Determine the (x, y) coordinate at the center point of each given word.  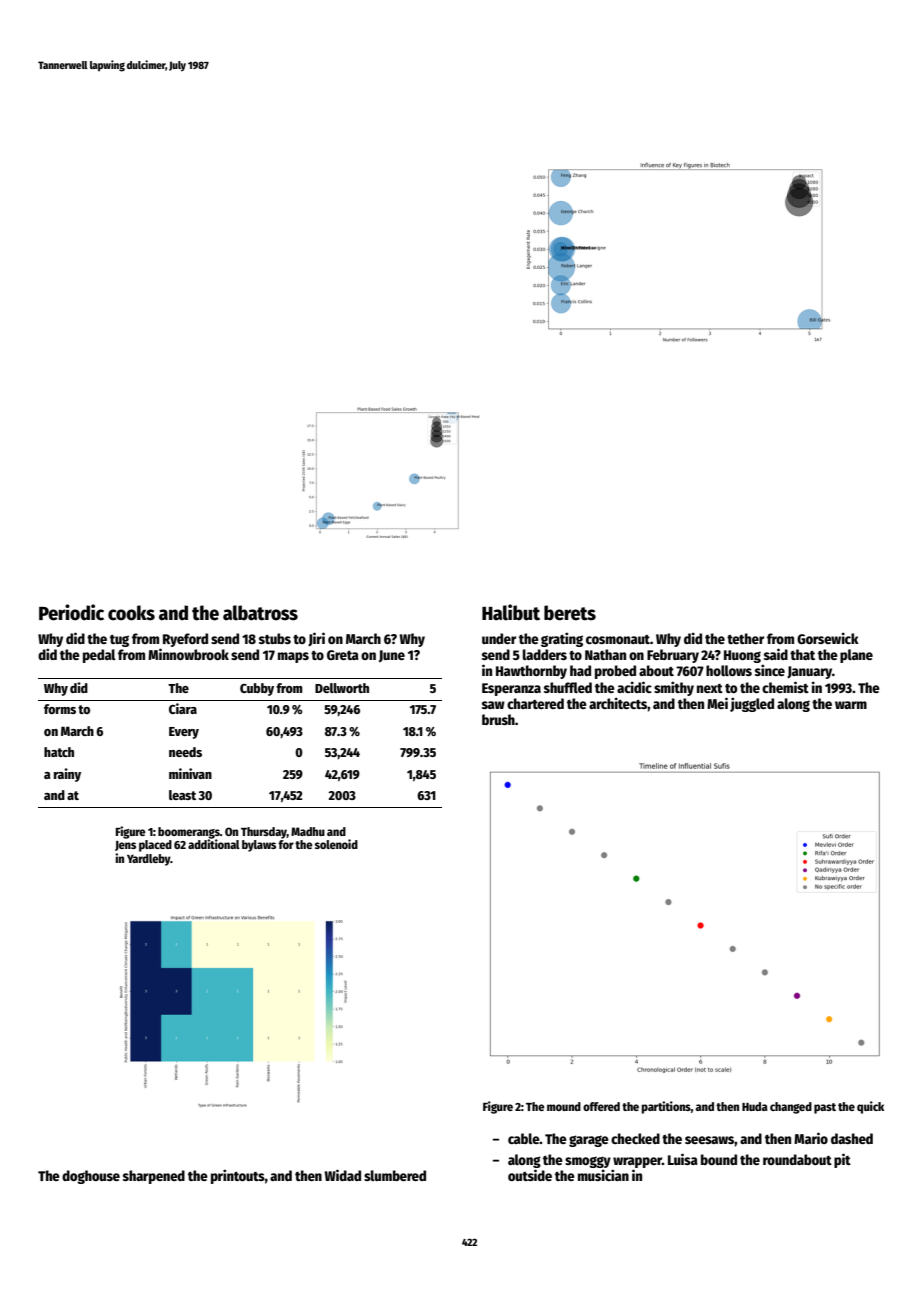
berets (570, 613)
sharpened (154, 1177)
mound (564, 1106)
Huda (755, 1106)
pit (842, 1160)
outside (530, 1175)
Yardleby (148, 860)
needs (185, 752)
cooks (131, 613)
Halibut (511, 612)
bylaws (259, 846)
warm (851, 705)
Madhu (308, 831)
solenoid (336, 844)
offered (601, 1106)
